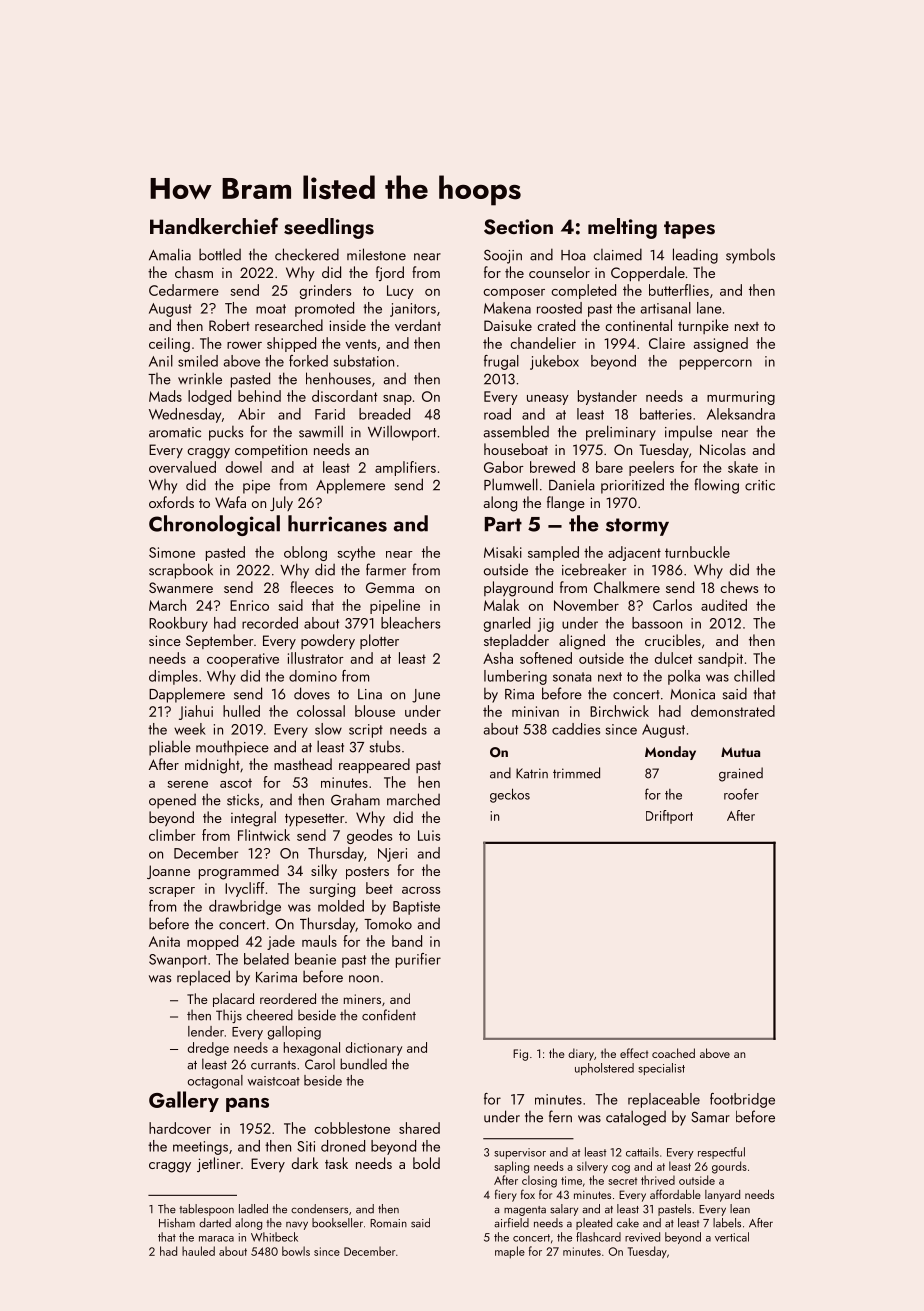  What do you see at coordinates (233, 1000) in the document?
I see `placard` at bounding box center [233, 1000].
